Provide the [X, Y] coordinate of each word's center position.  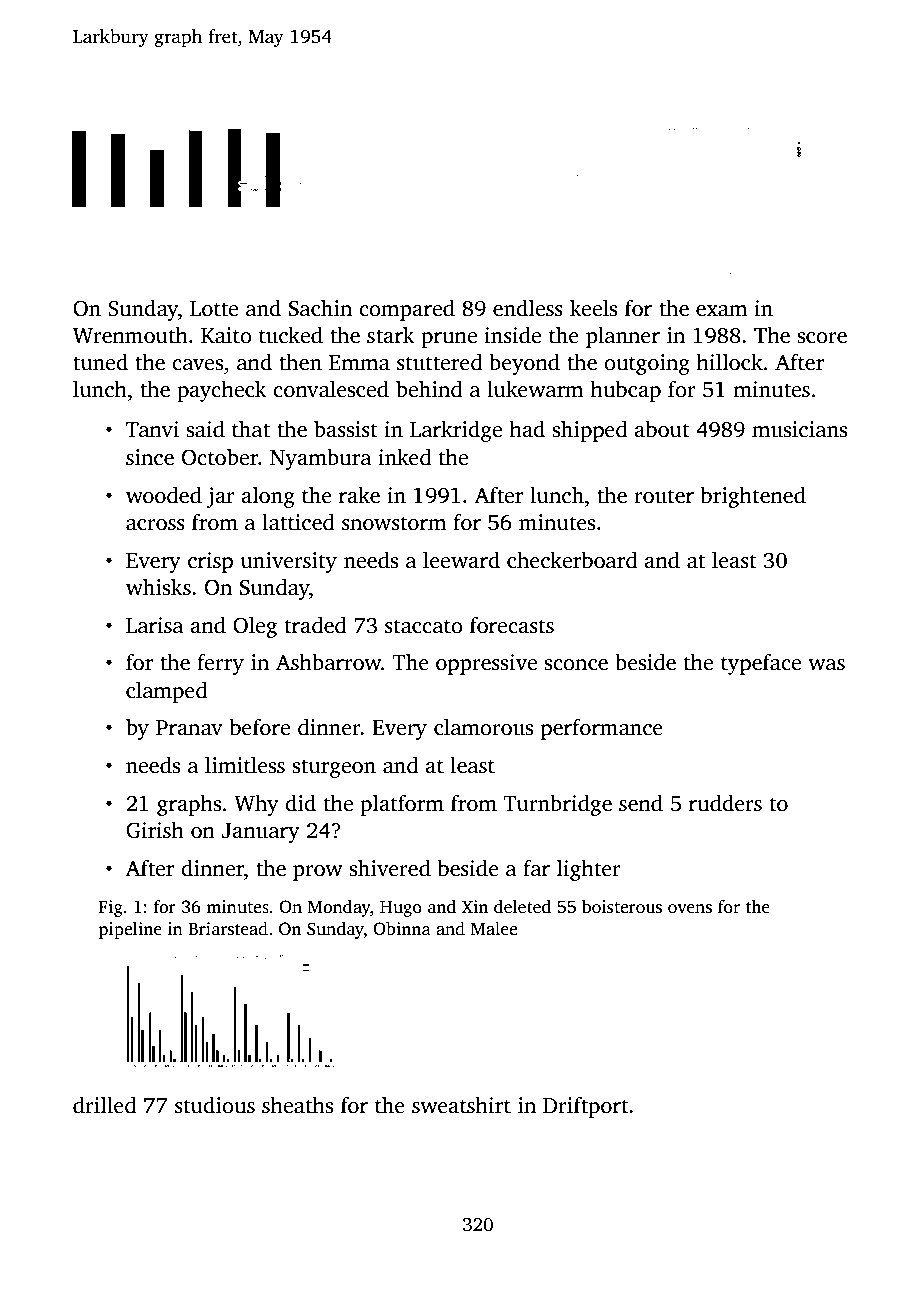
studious [215, 1105]
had [527, 429]
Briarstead [228, 929]
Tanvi [152, 429]
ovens [690, 909]
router [664, 496]
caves [197, 365]
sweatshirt [461, 1105]
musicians [799, 429]
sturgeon [334, 768]
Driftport [586, 1107]
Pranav [189, 728]
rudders [725, 803]
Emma [359, 363]
